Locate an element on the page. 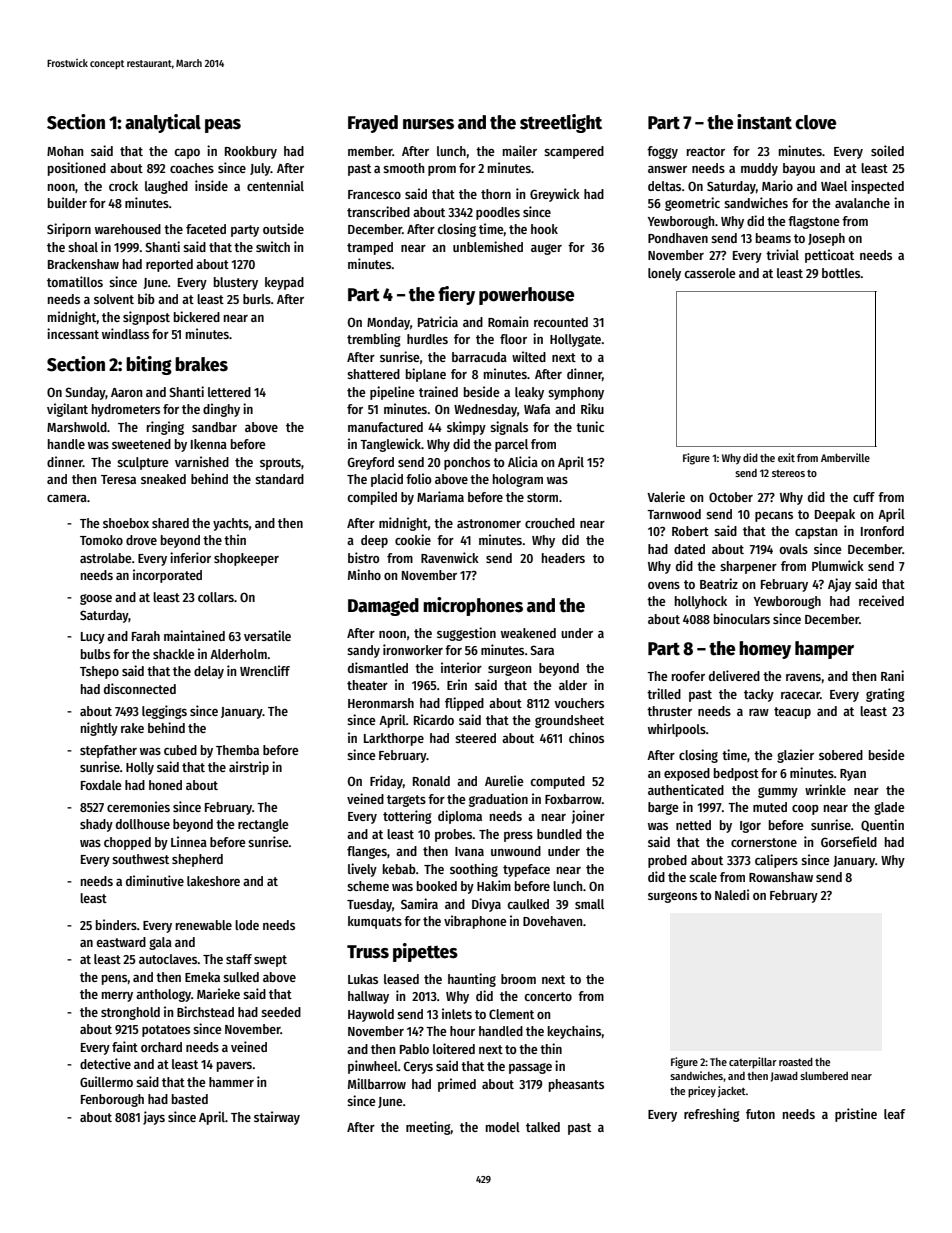 The height and width of the image is (1233, 952). unwound is located at coordinates (516, 851).
